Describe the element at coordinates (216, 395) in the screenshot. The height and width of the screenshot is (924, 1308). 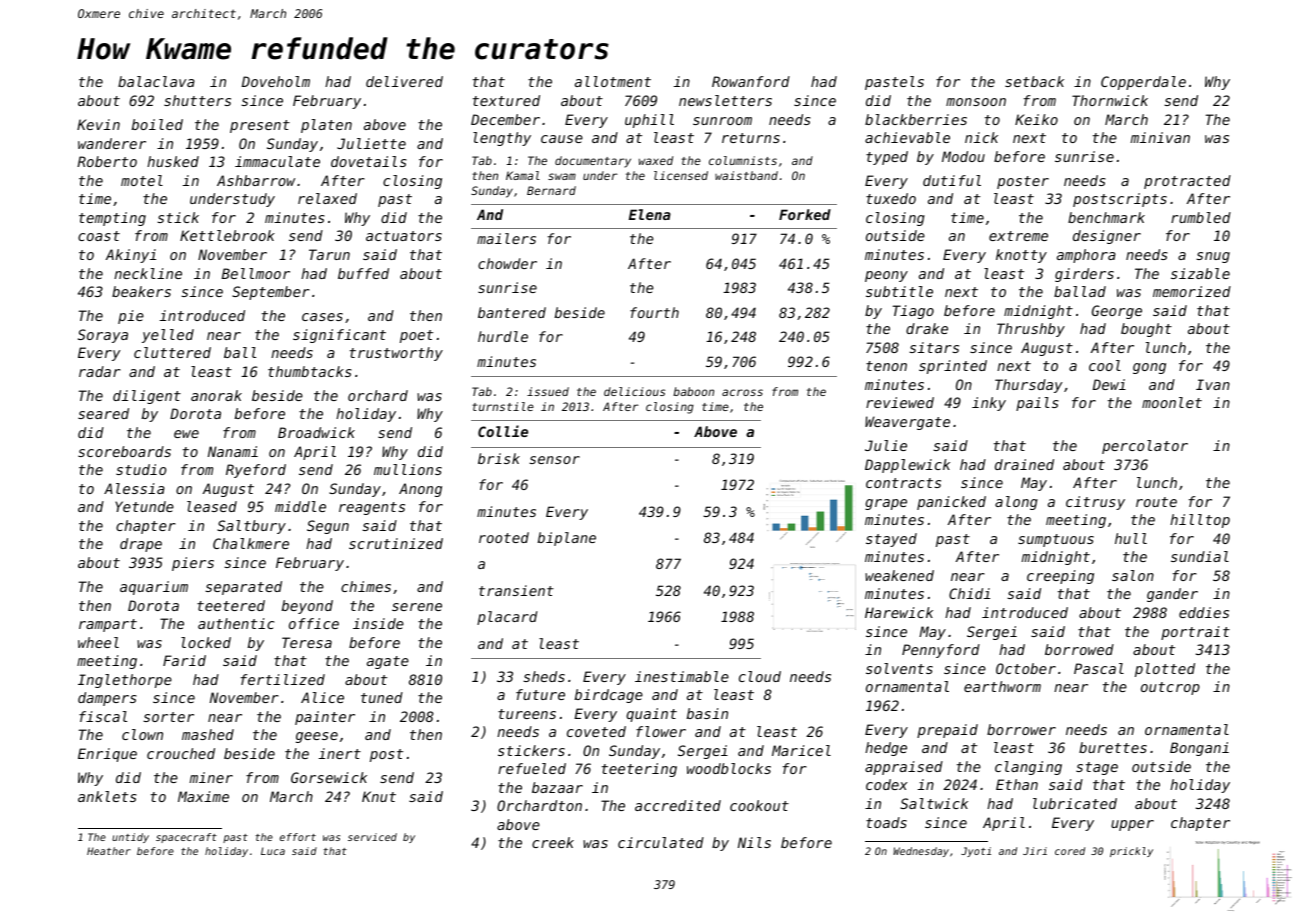
I see `anorak` at that location.
